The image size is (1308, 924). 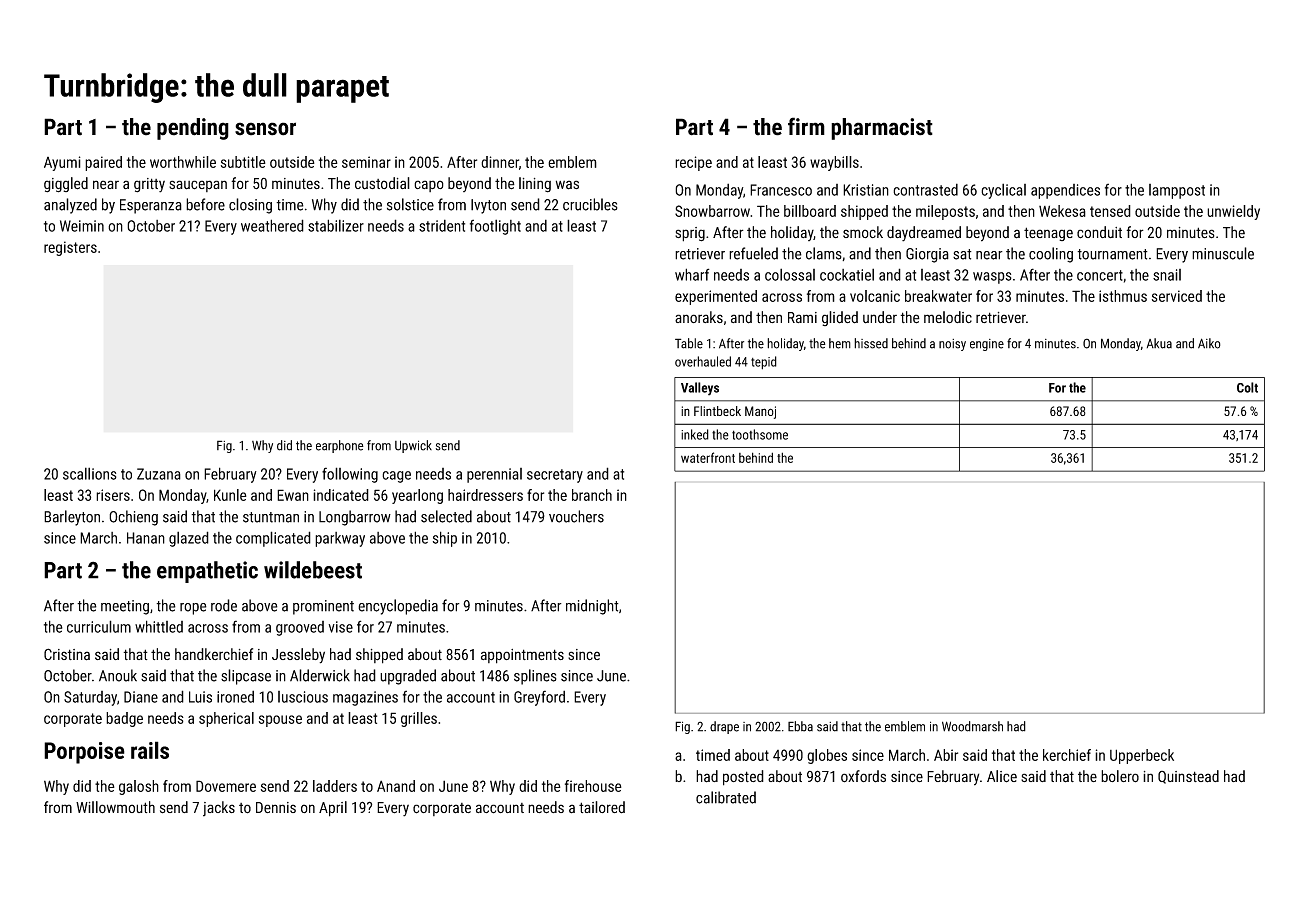 I want to click on Francesco, so click(x=781, y=190).
